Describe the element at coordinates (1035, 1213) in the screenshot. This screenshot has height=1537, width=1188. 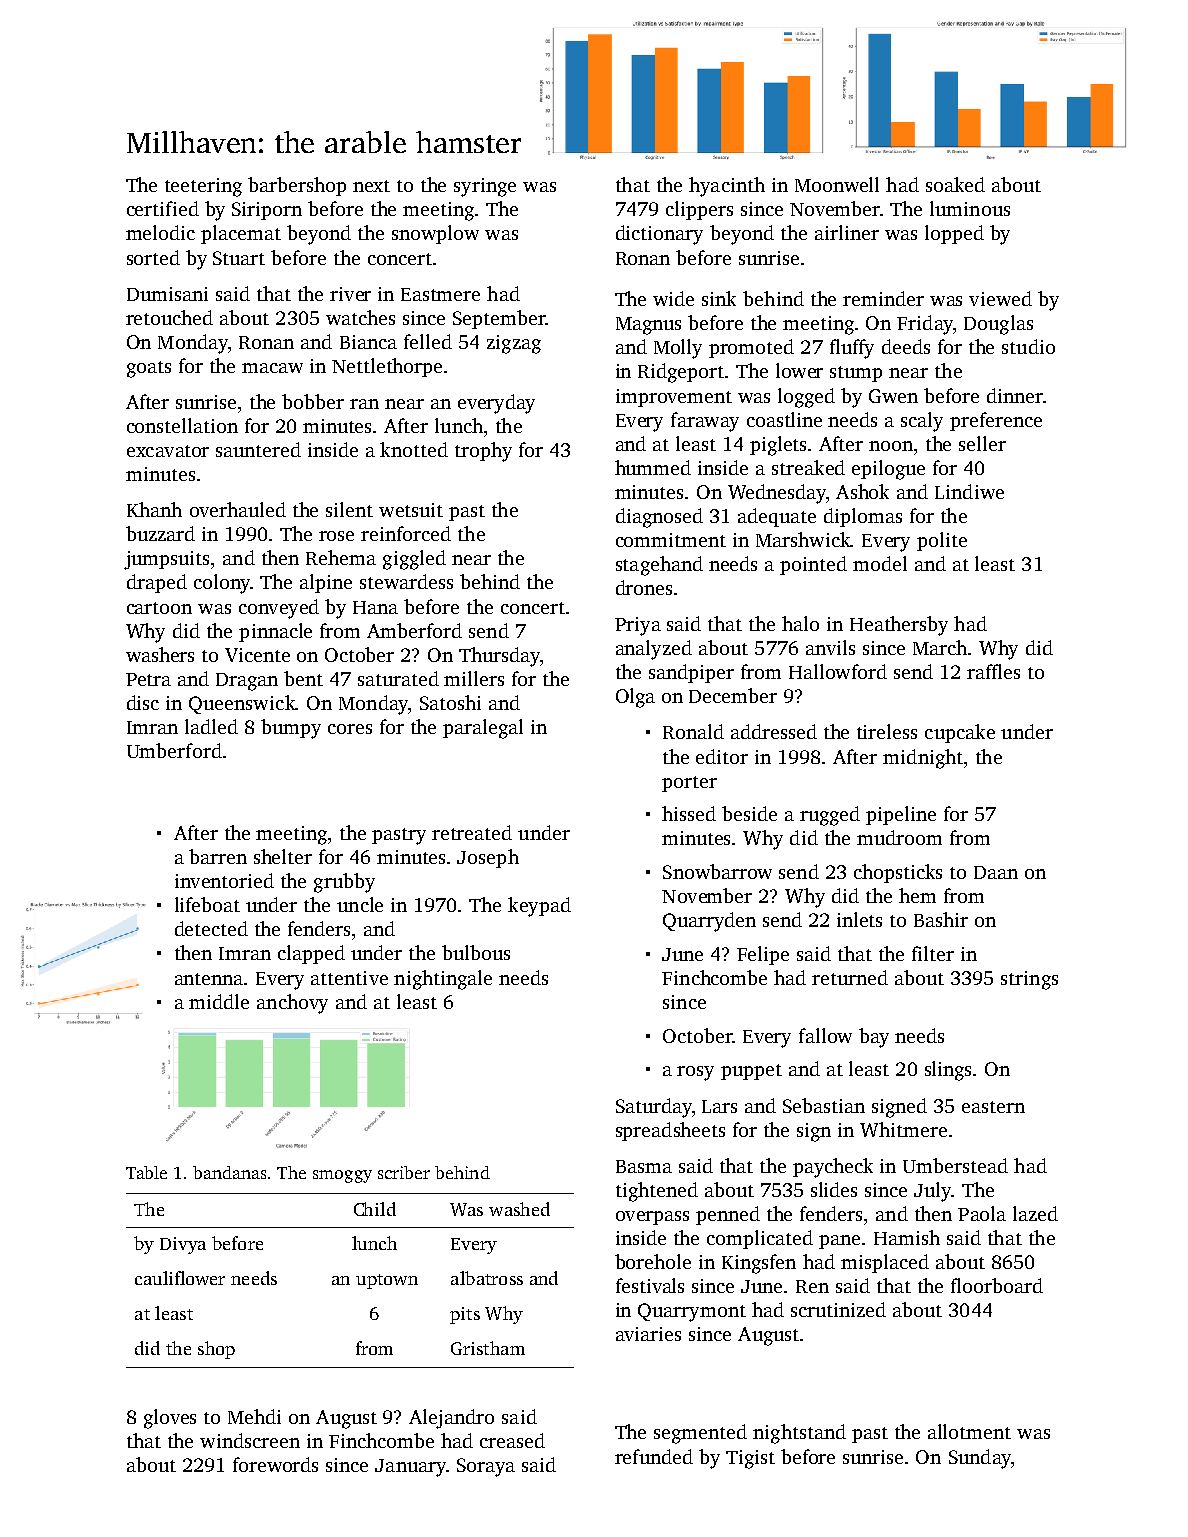
I see `lazed` at that location.
